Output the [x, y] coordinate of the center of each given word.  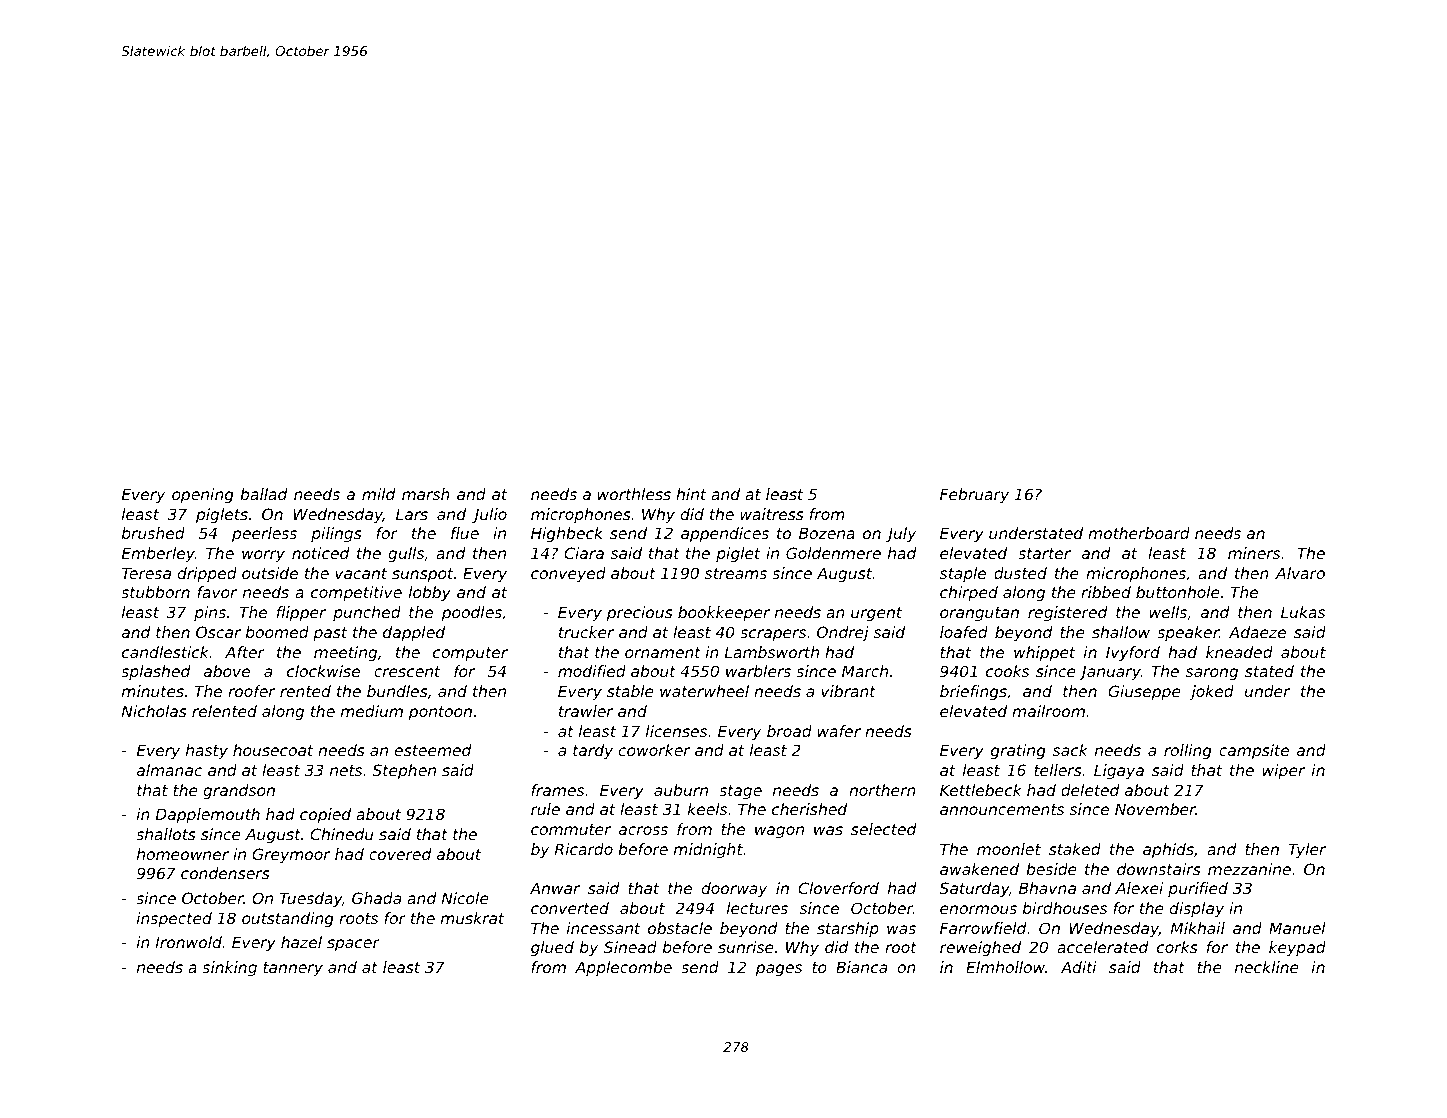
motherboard [1139, 533]
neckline [1267, 967]
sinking [229, 968]
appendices [725, 534]
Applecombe [623, 968]
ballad [264, 494]
